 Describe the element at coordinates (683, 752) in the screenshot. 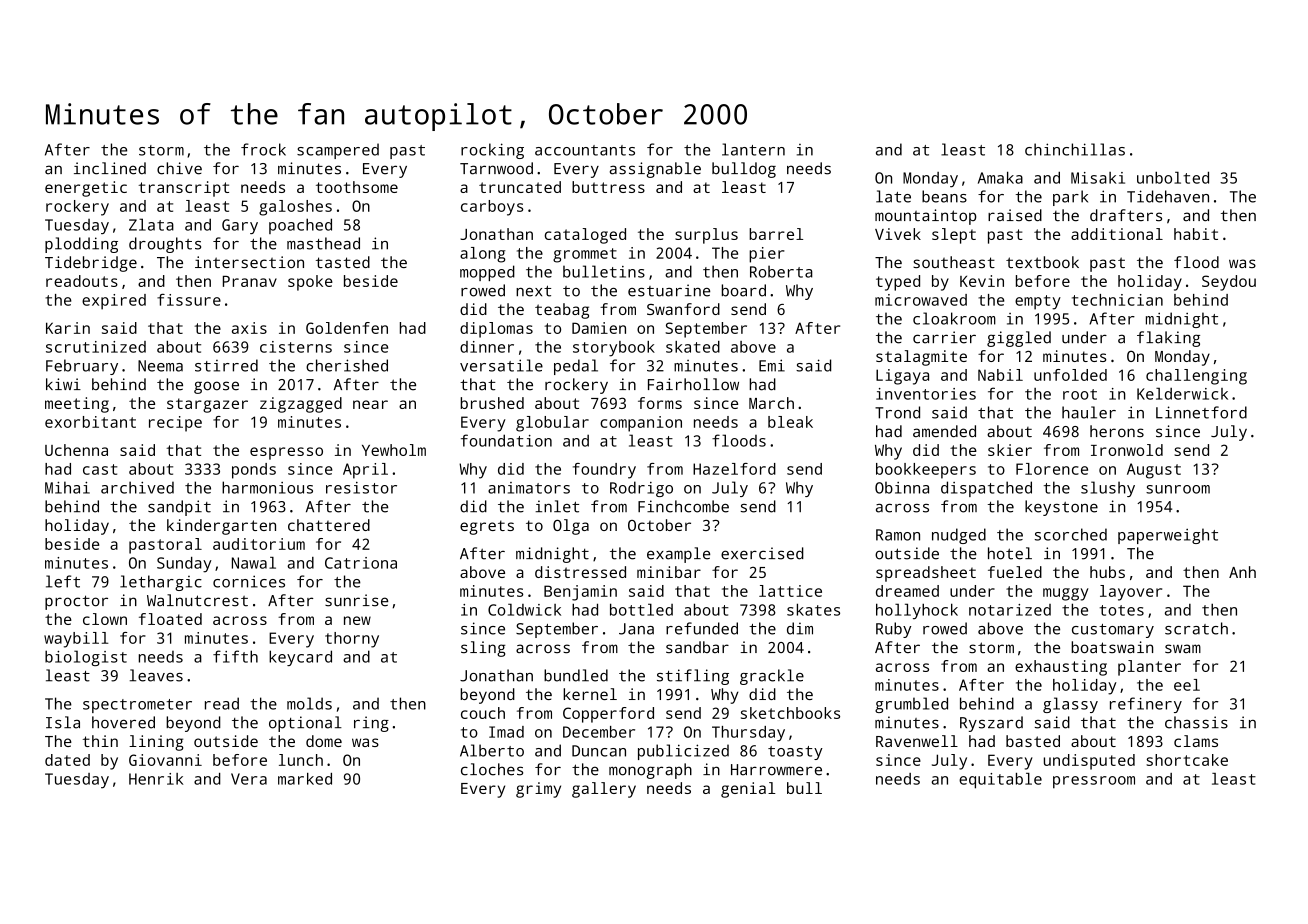

I see `publicized` at that location.
